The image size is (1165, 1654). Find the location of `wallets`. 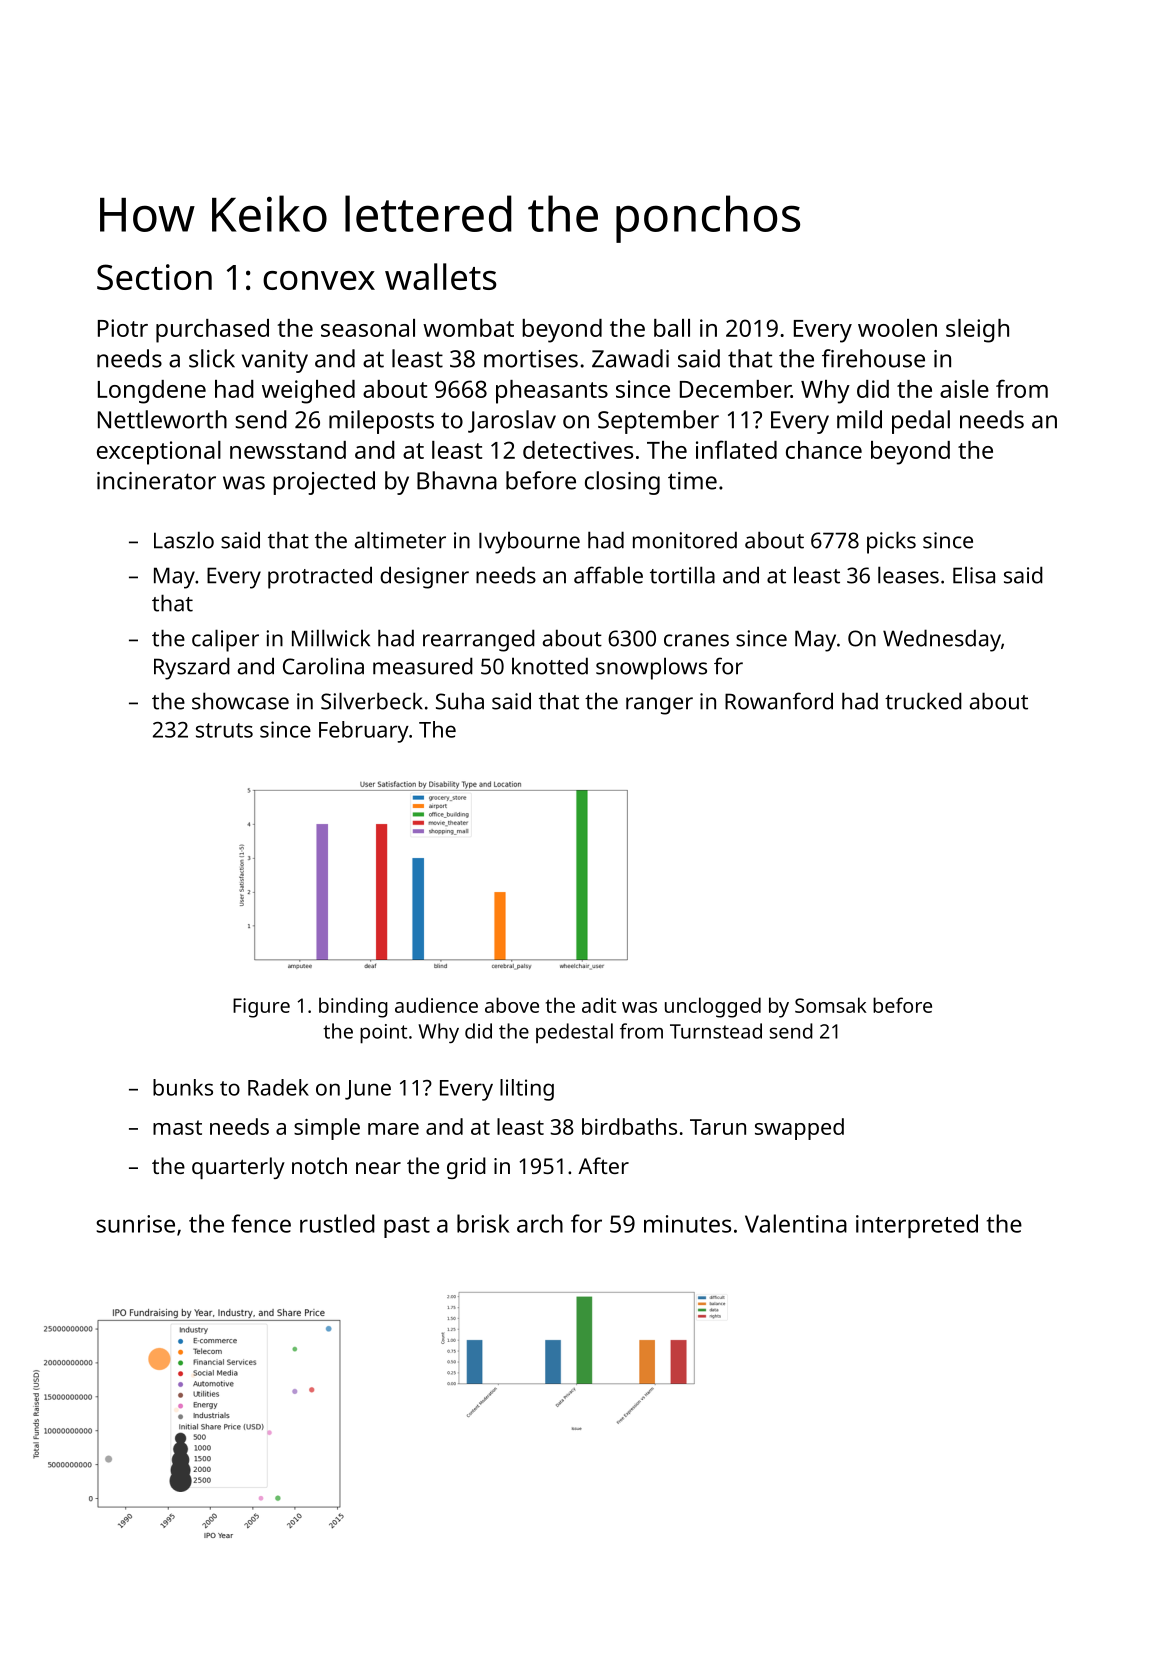

wallets is located at coordinates (441, 276).
